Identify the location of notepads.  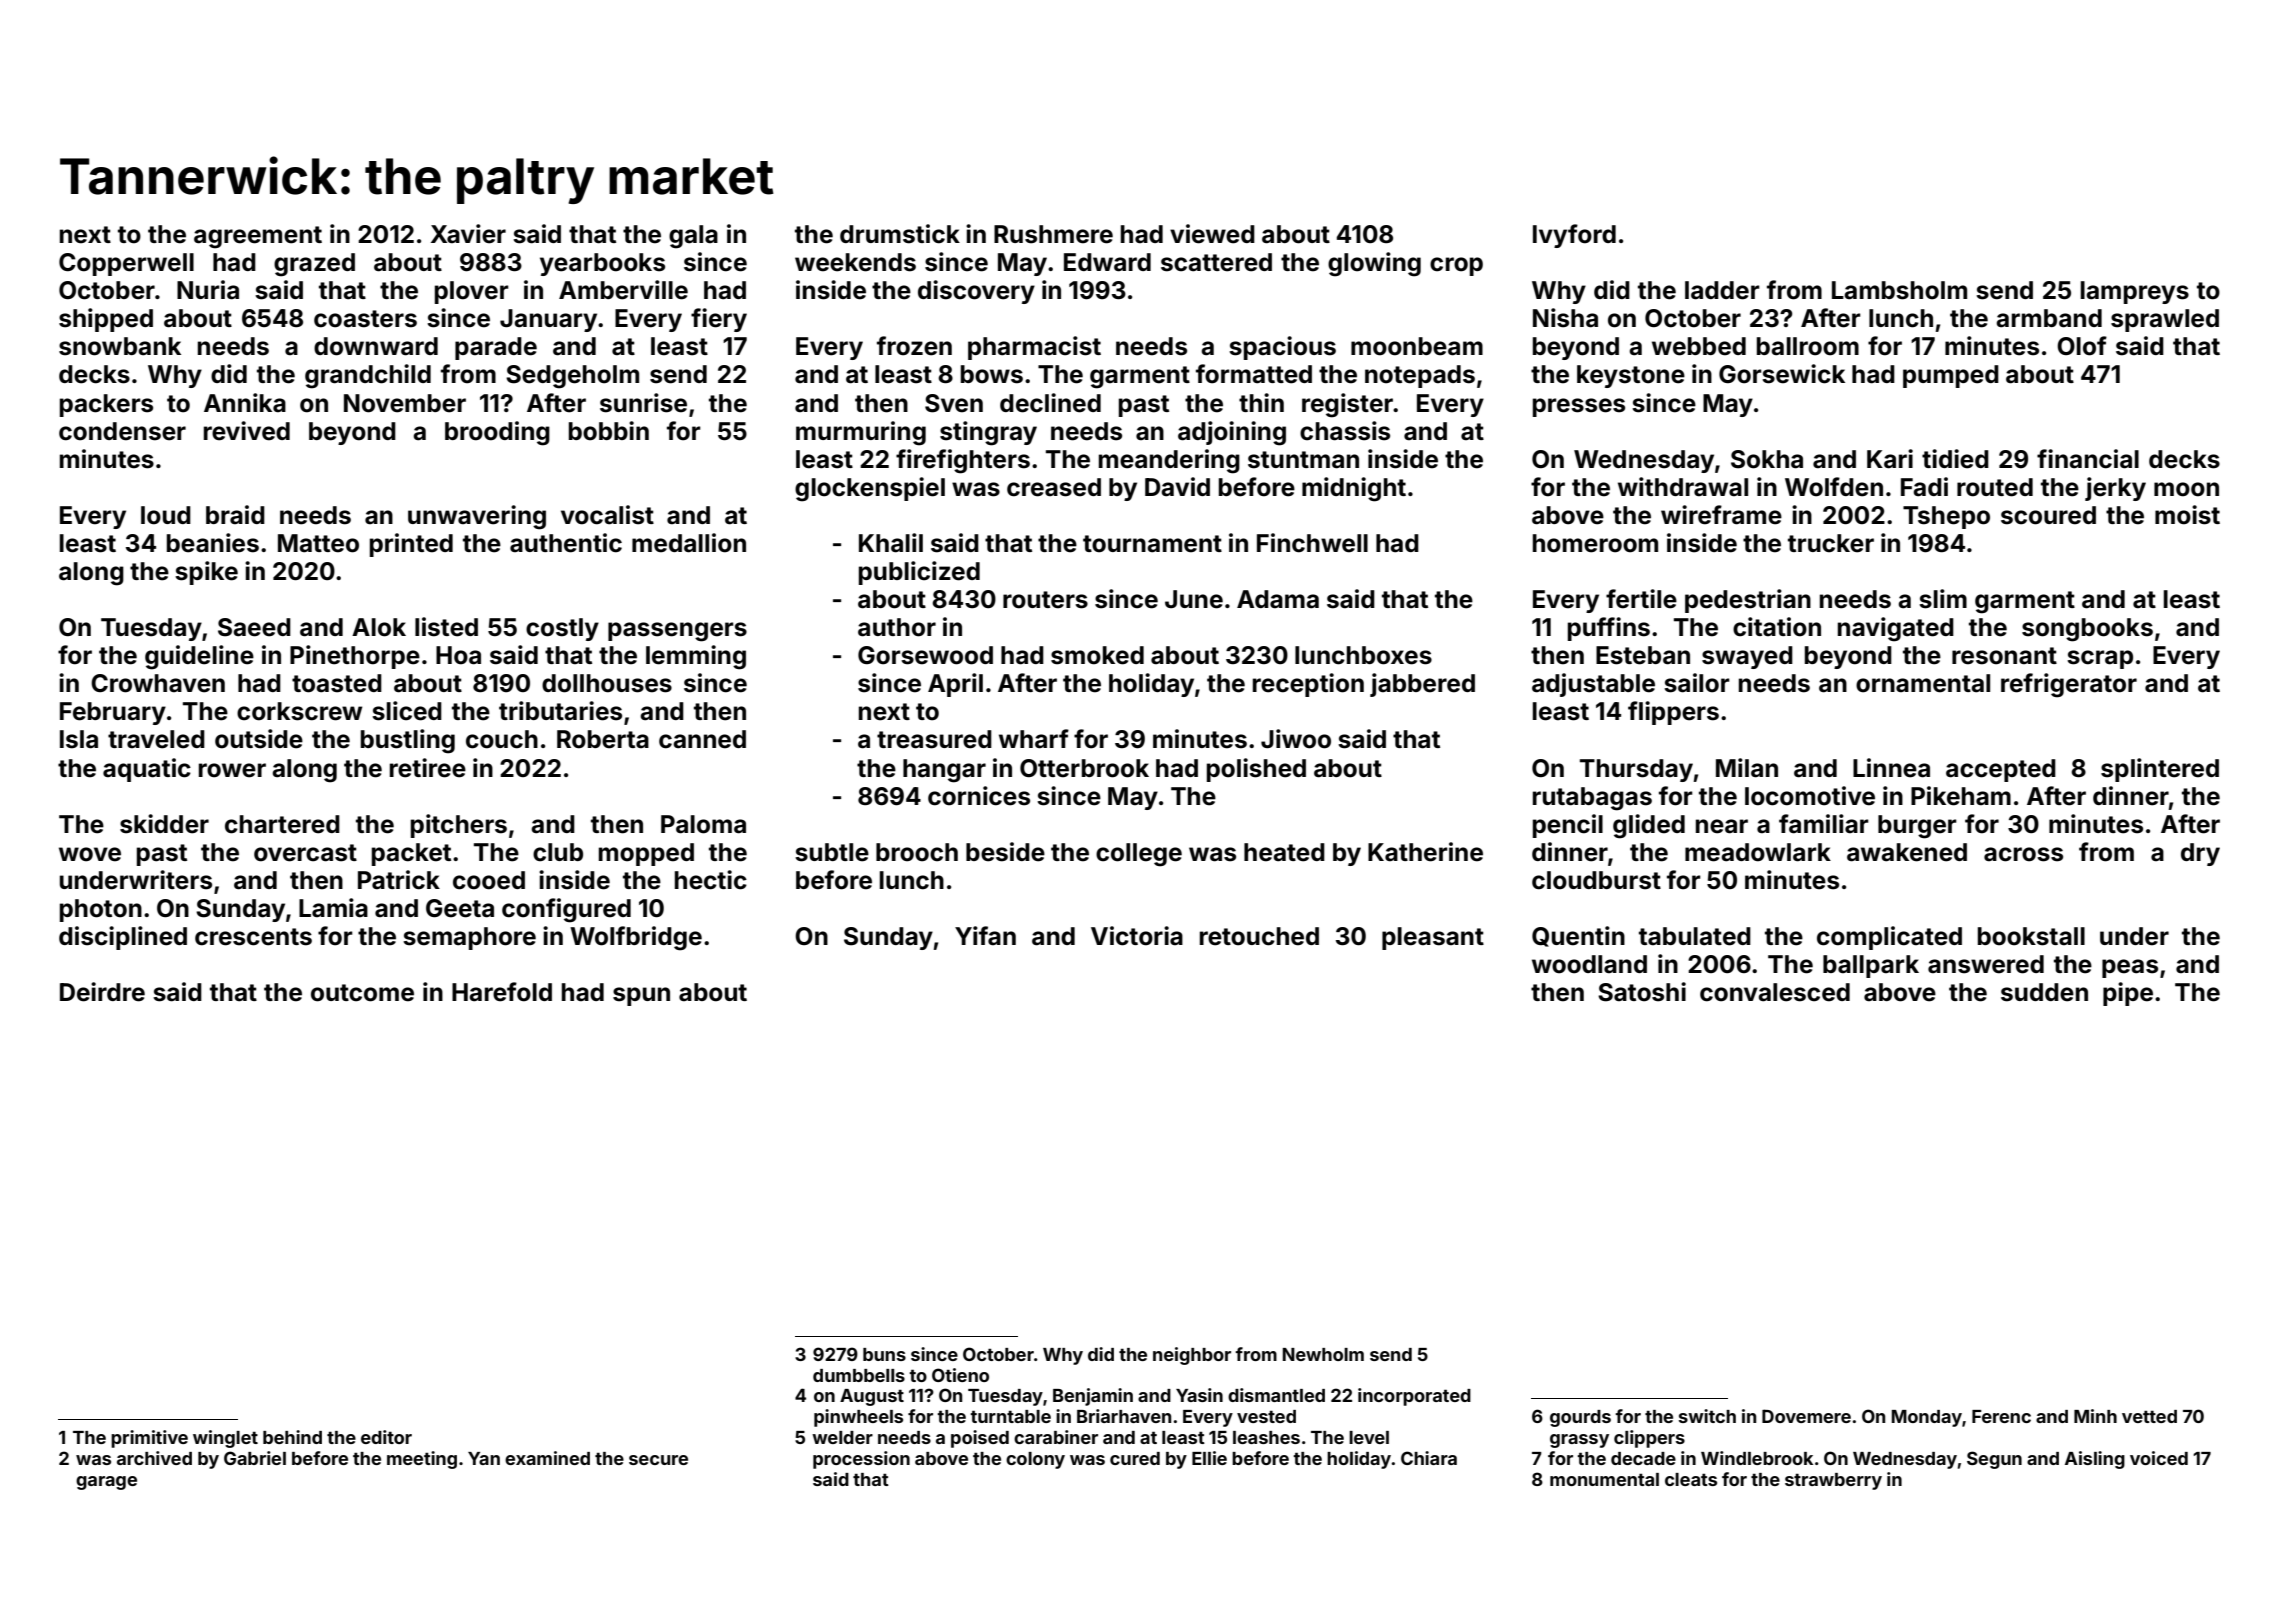
(1420, 376).
